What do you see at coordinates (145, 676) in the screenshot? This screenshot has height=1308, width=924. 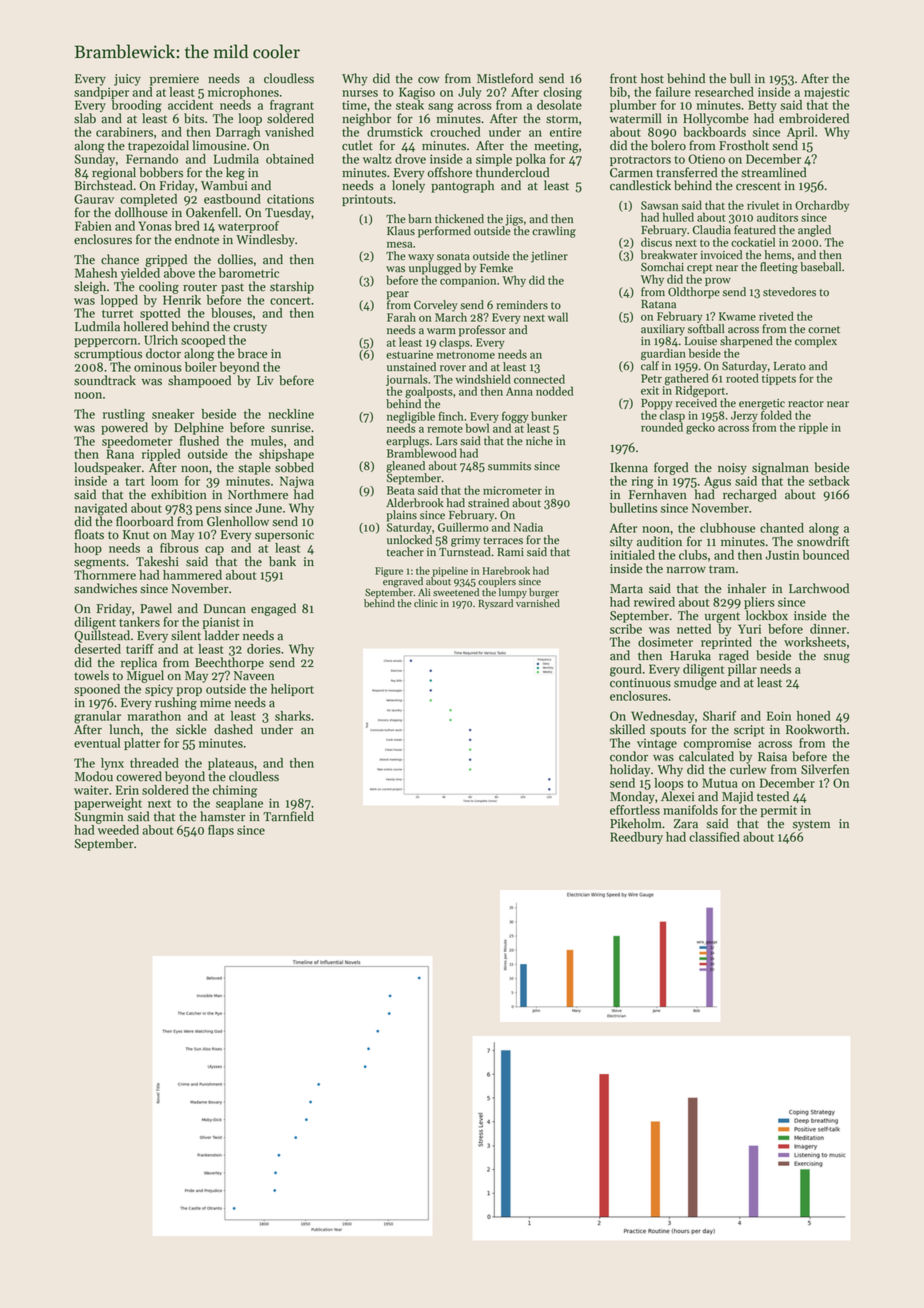 I see `Miguel` at bounding box center [145, 676].
